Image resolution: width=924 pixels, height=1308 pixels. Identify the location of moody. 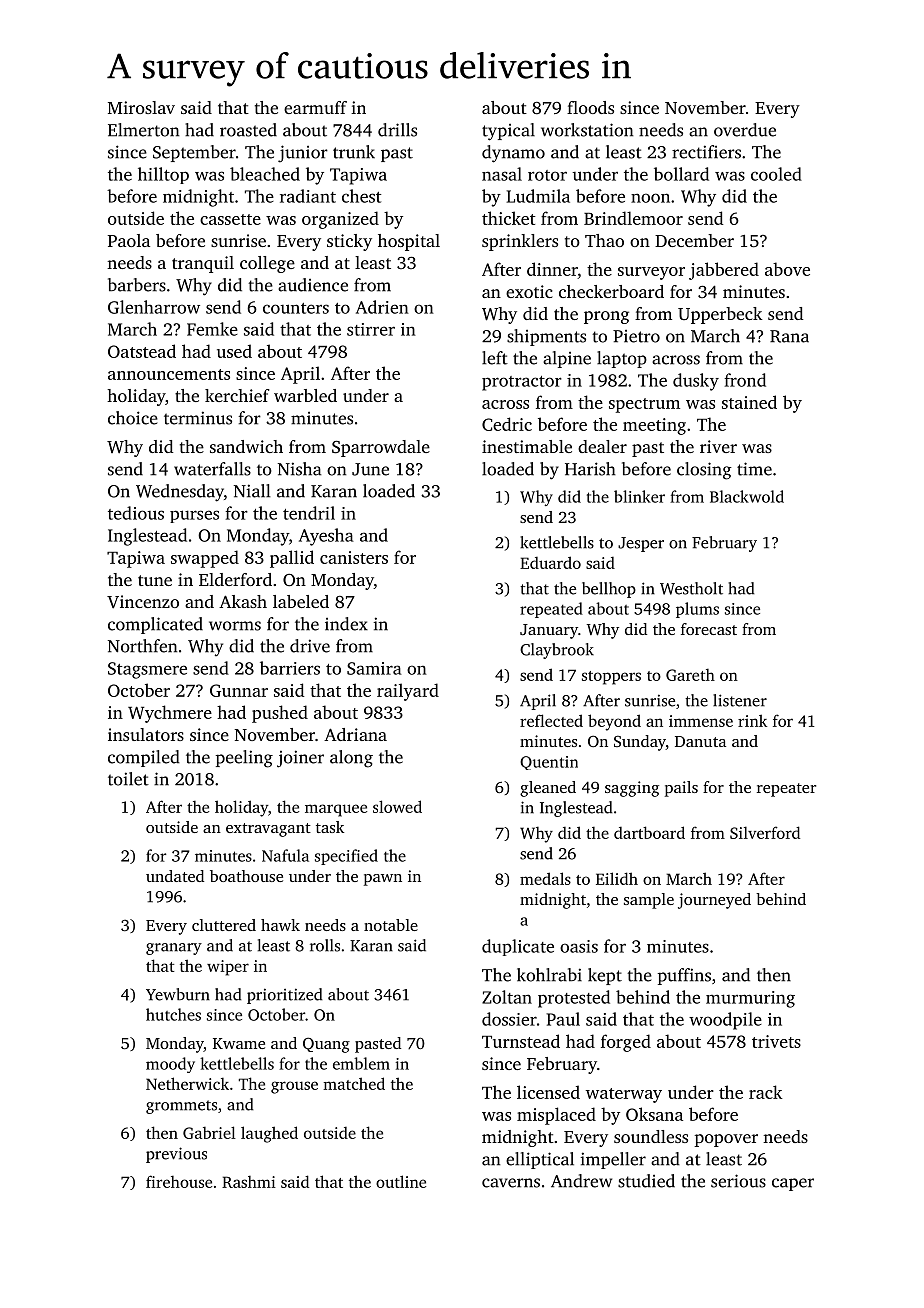
(170, 1065).
